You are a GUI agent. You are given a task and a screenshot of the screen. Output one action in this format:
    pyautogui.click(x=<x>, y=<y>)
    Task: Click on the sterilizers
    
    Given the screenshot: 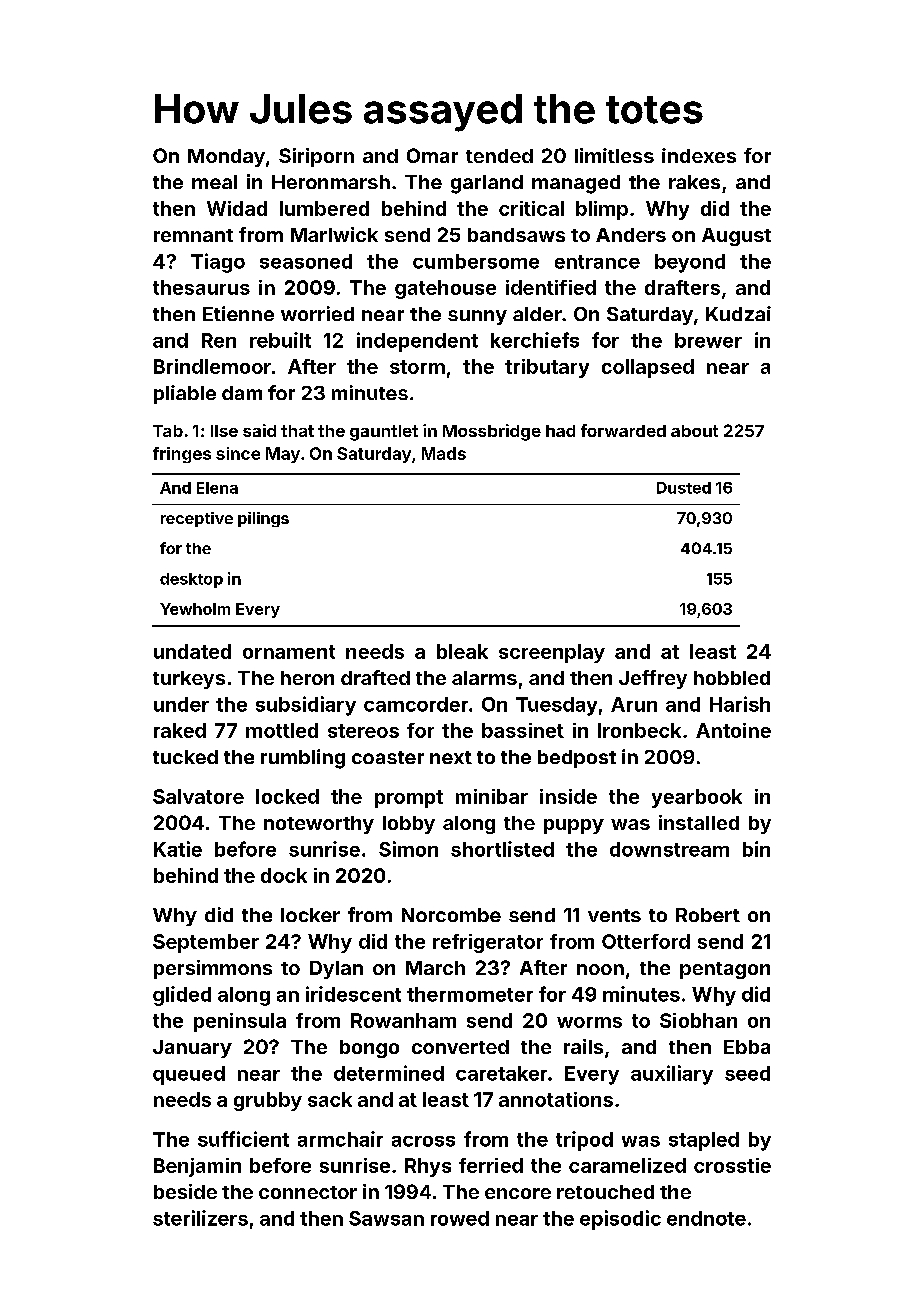 What is the action you would take?
    pyautogui.click(x=200, y=1218)
